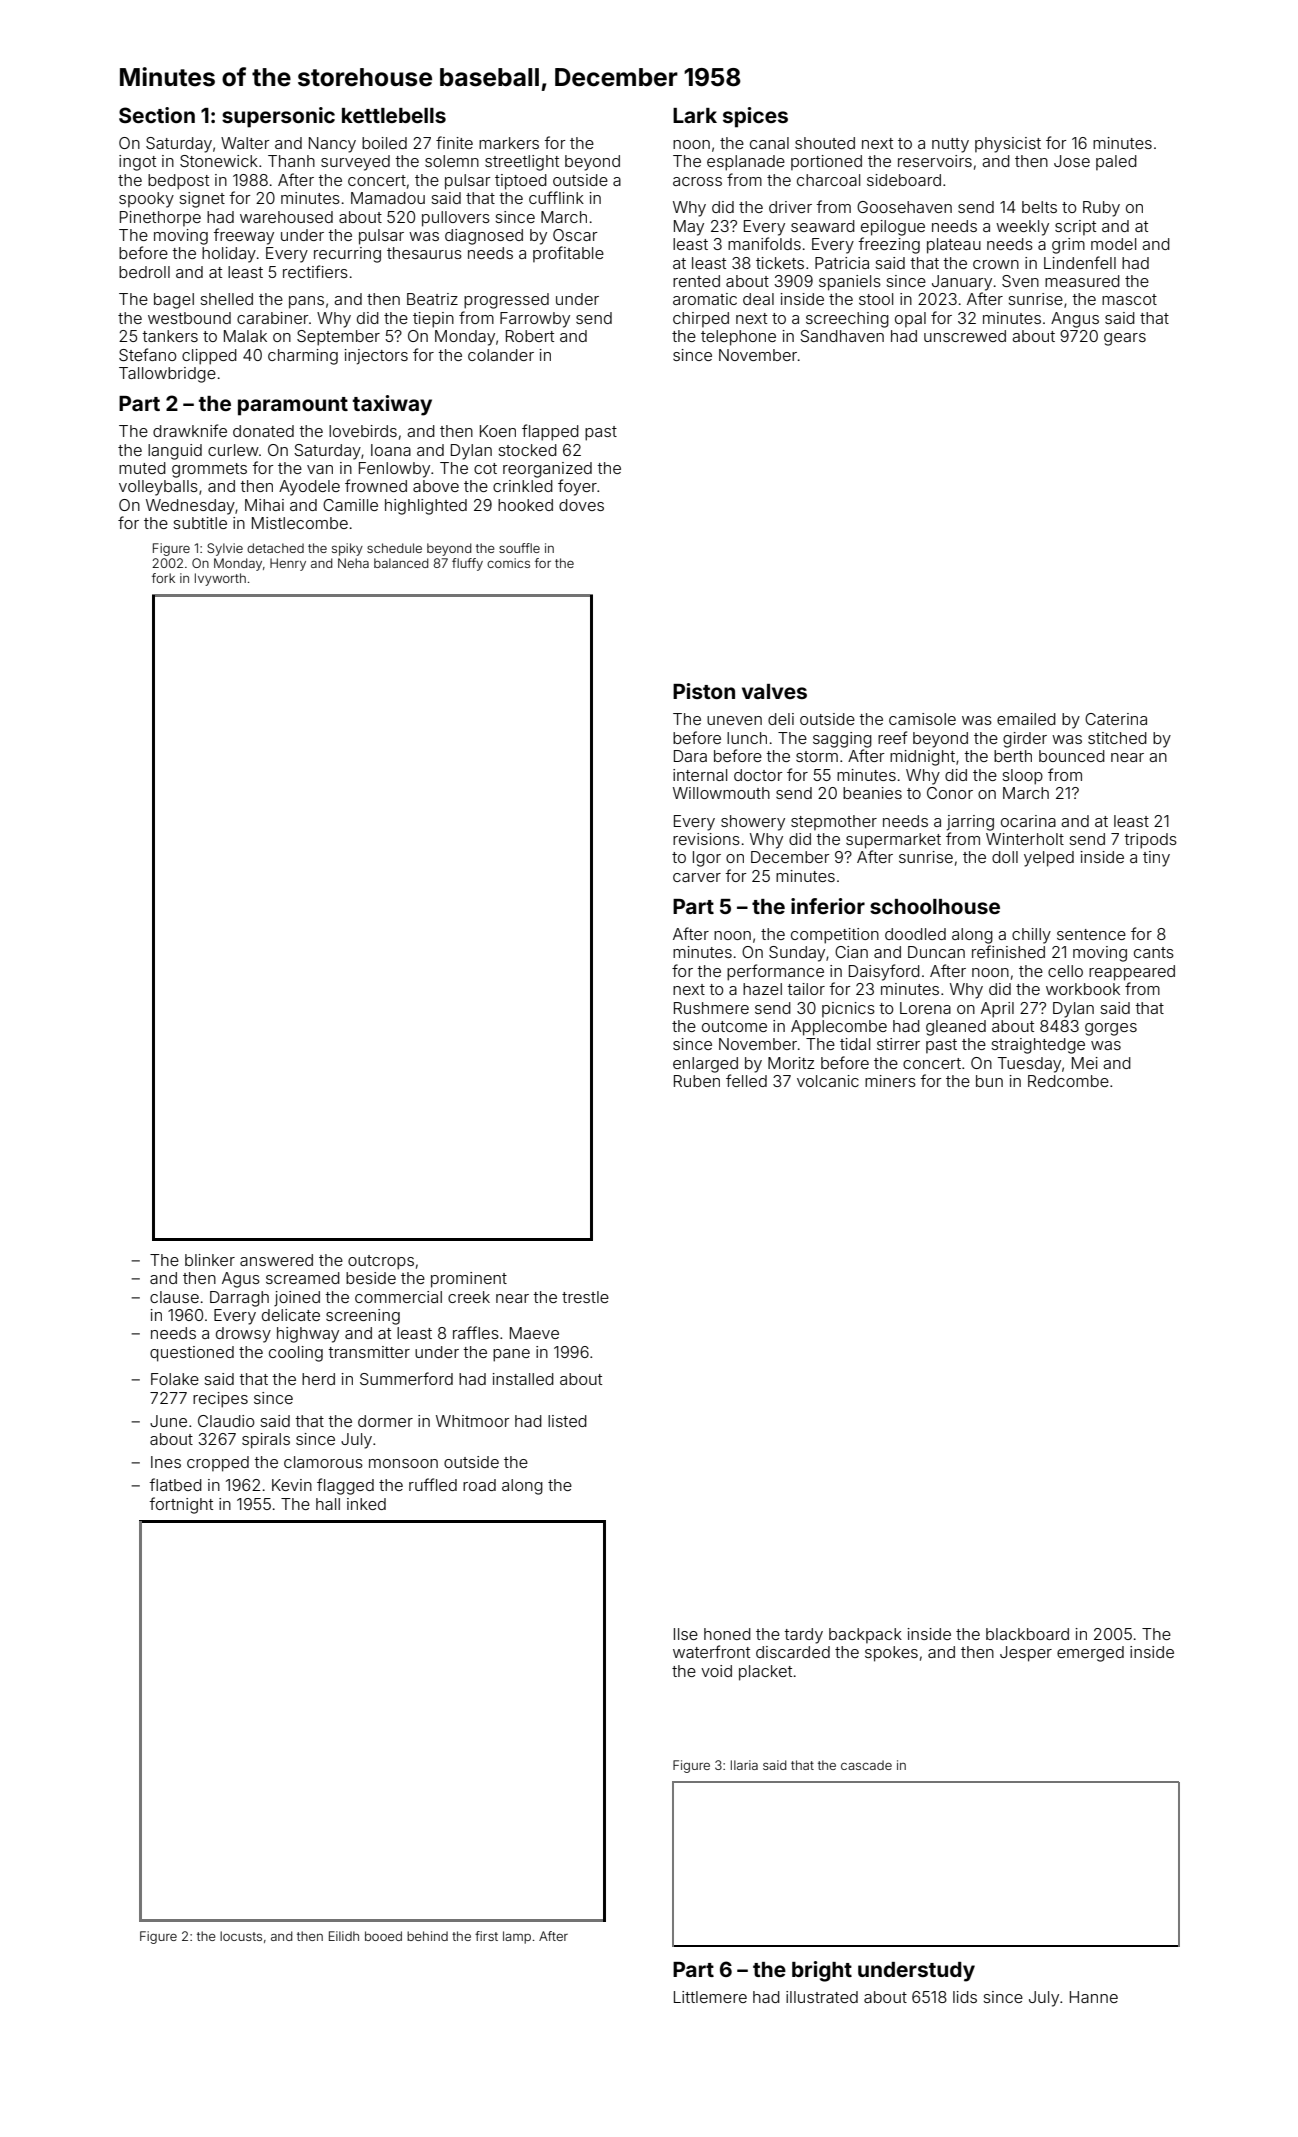 This page has width=1298, height=2137. Describe the element at coordinates (1150, 841) in the page. I see `tripods` at that location.
